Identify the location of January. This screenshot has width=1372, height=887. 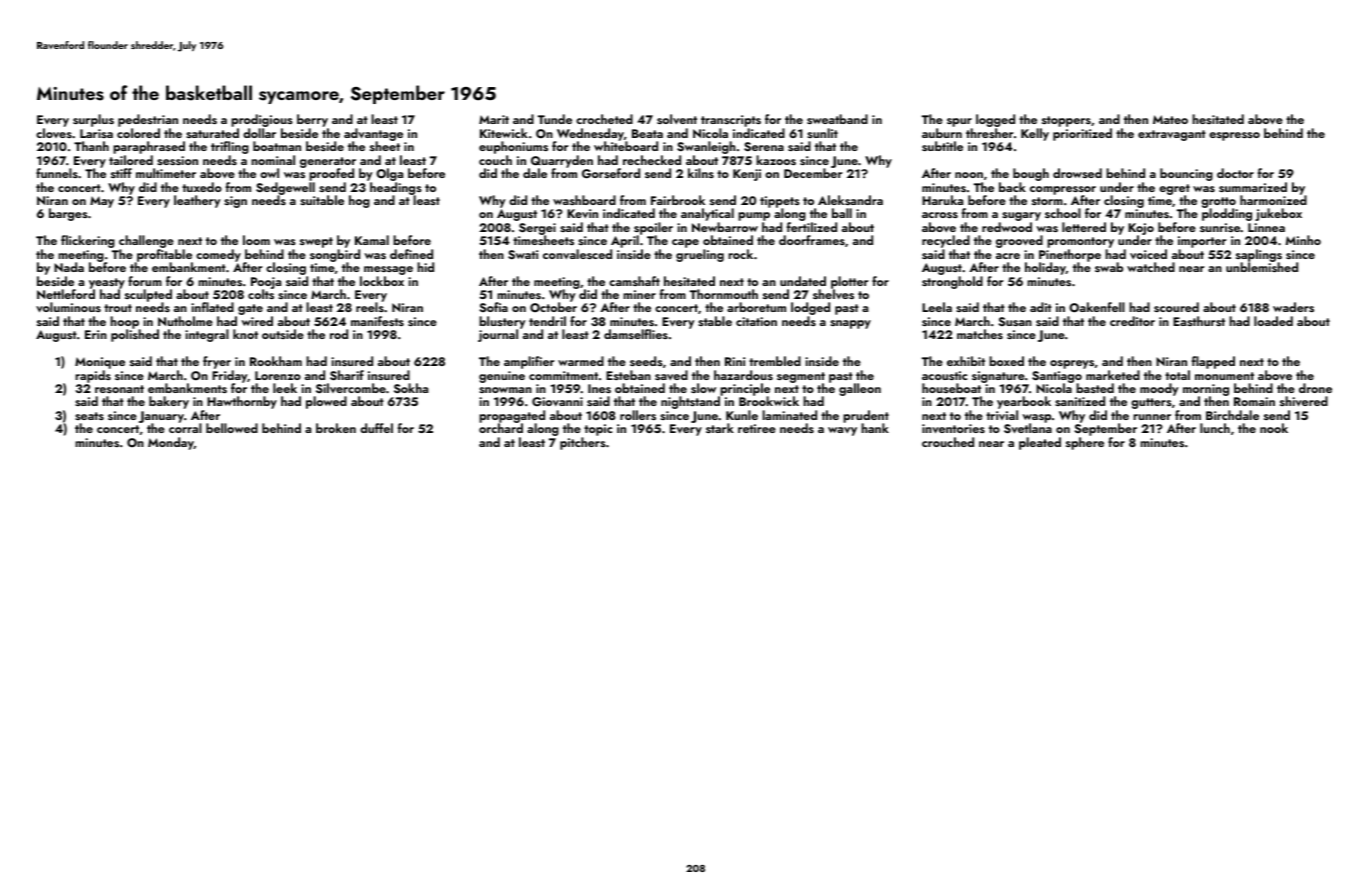
(161, 417).
